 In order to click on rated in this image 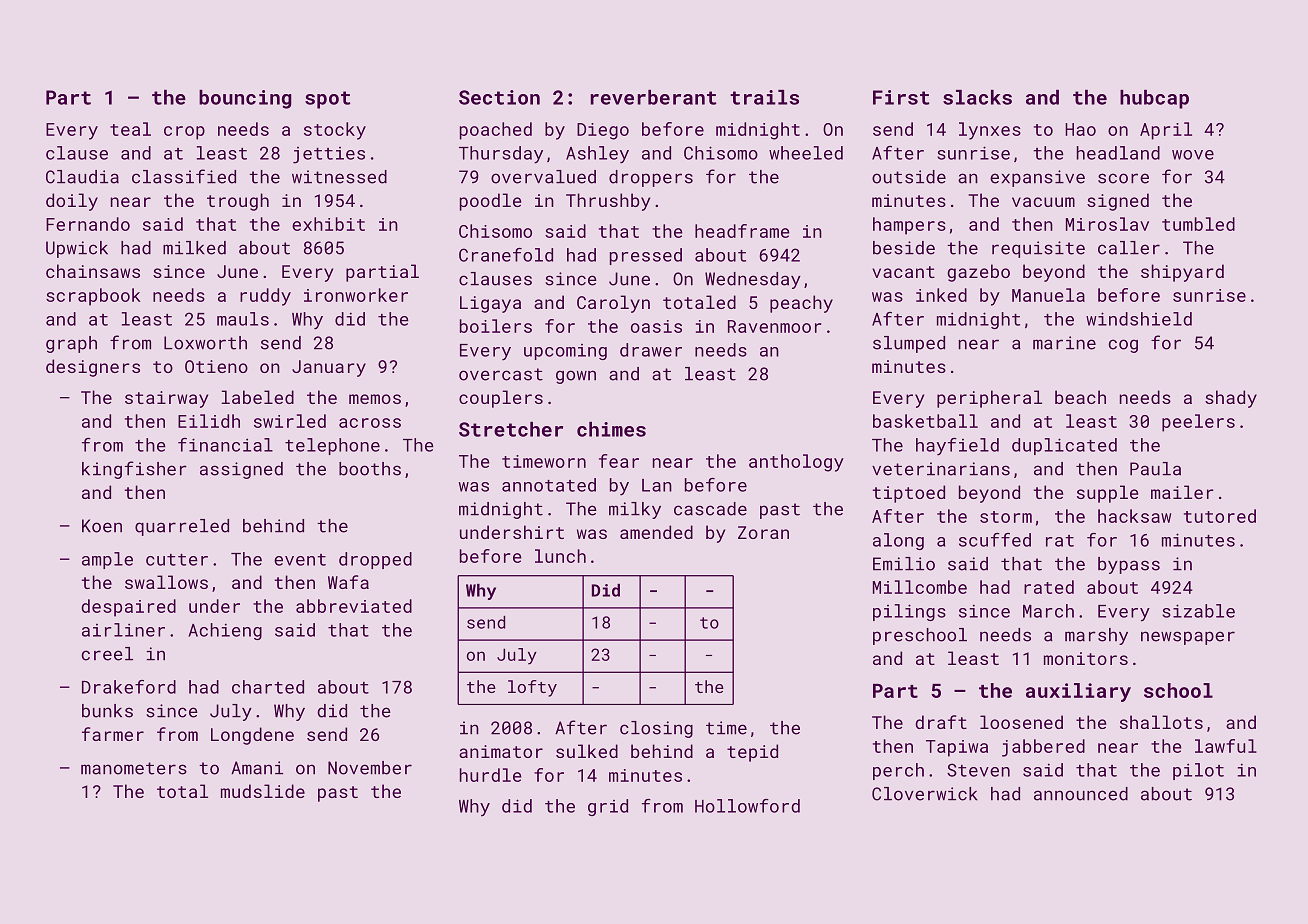, I will do `click(1049, 587)`.
